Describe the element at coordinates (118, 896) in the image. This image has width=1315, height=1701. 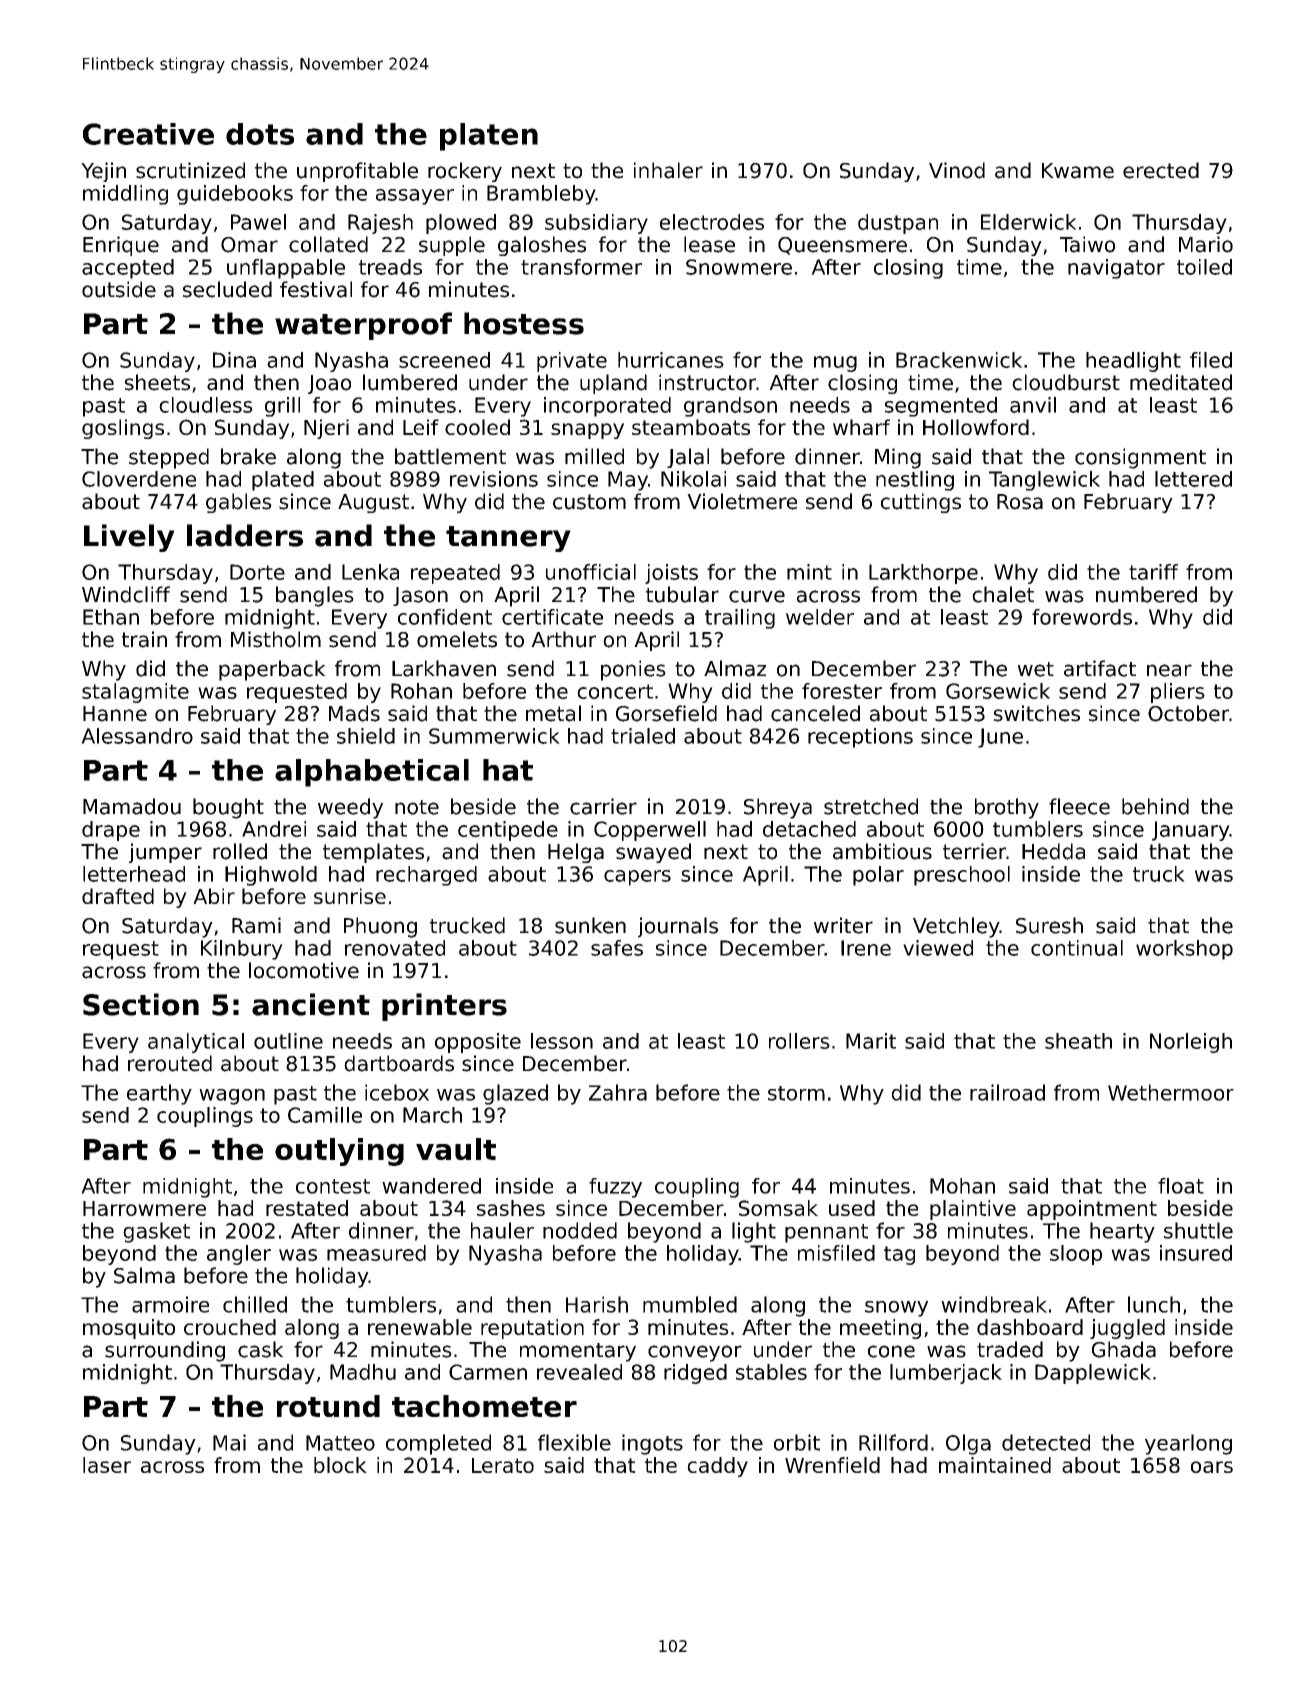
I see `drafted` at that location.
